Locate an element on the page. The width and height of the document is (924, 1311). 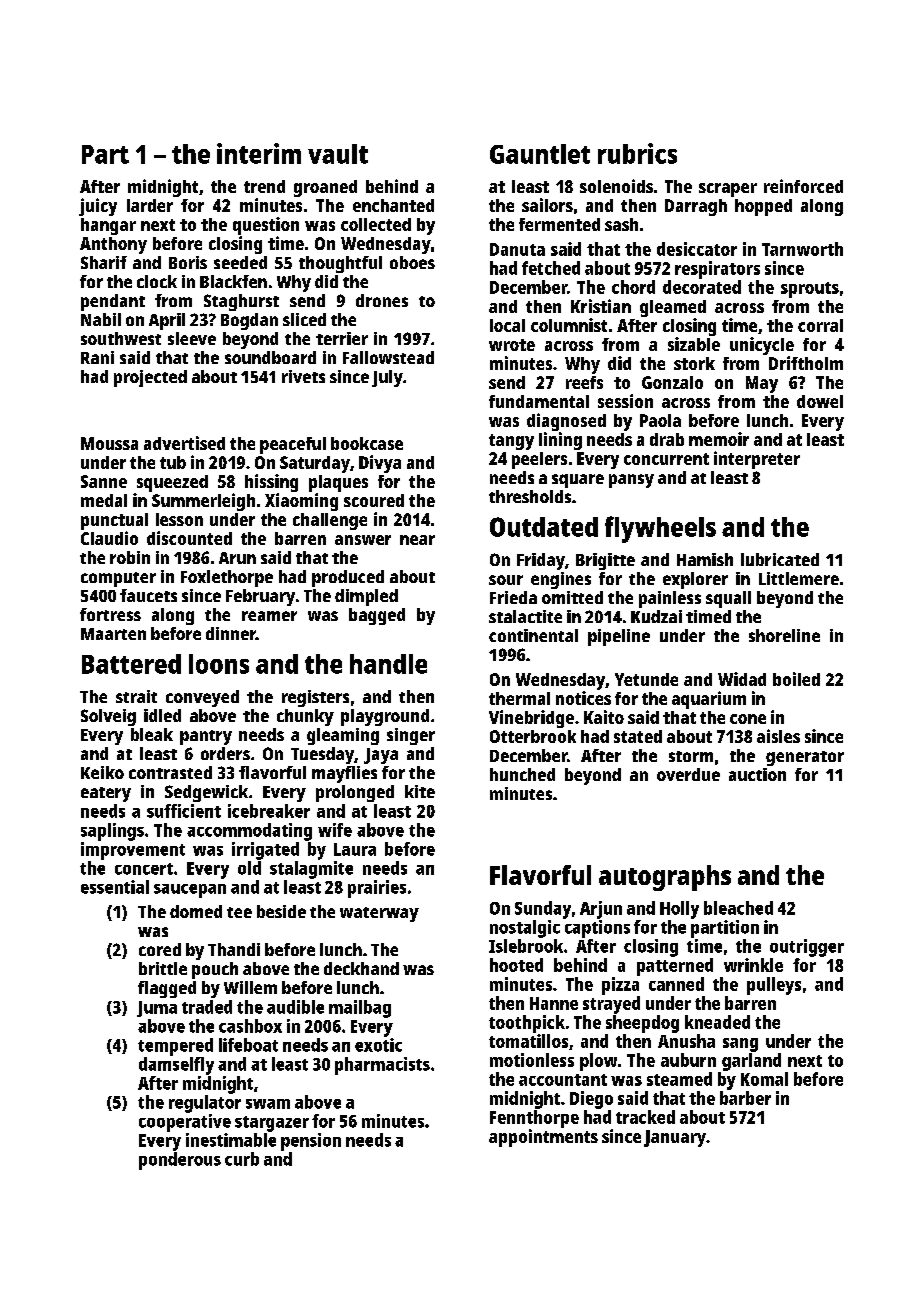
singer is located at coordinates (411, 736).
